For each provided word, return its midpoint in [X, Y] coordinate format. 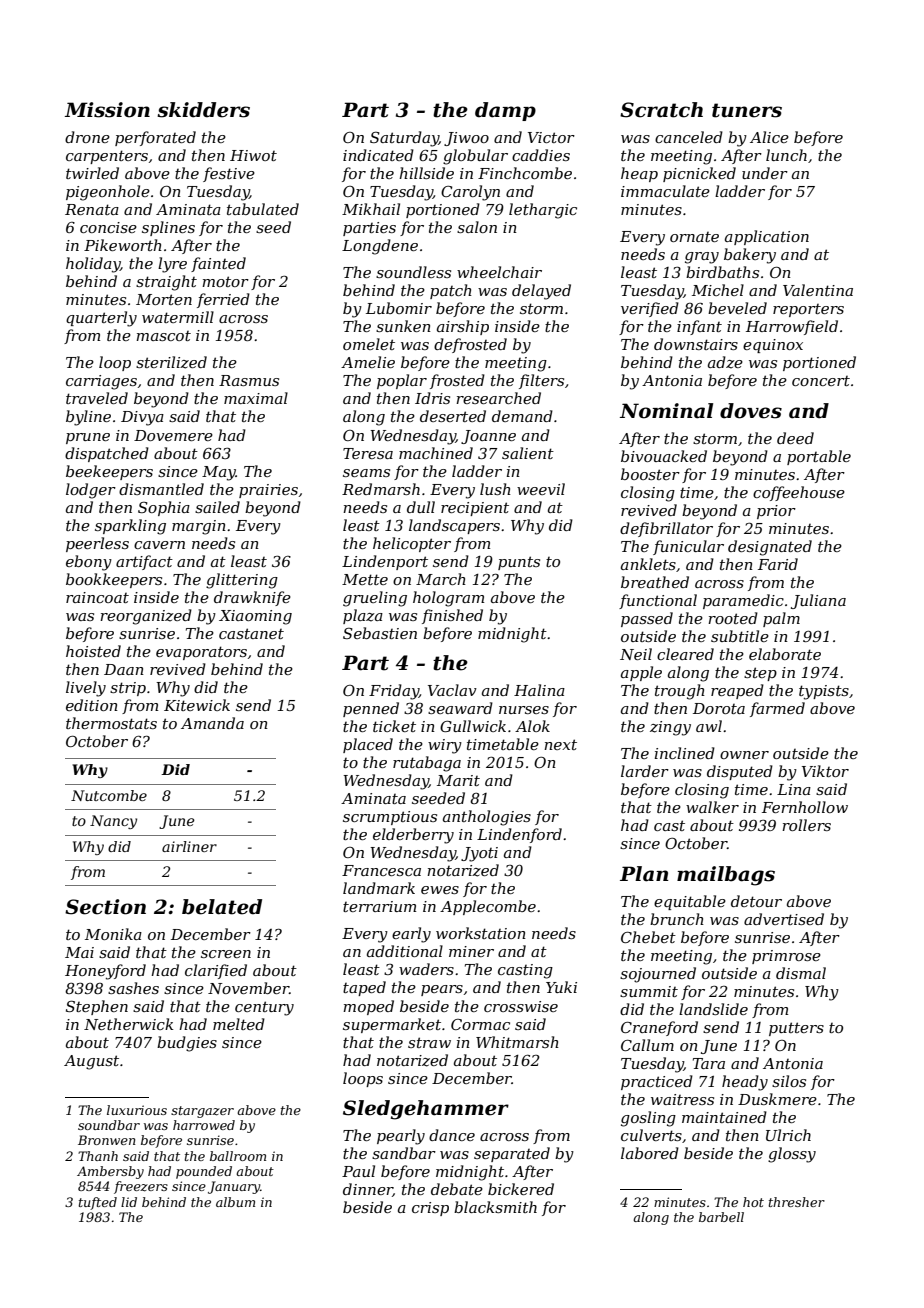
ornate [694, 237]
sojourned [658, 975]
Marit [458, 780]
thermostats [111, 723]
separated [512, 1154]
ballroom [238, 1156]
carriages [101, 382]
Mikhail [371, 209]
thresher [797, 1202]
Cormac [480, 1024]
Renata [92, 209]
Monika [113, 934]
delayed [541, 292]
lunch [786, 155]
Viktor [825, 771]
